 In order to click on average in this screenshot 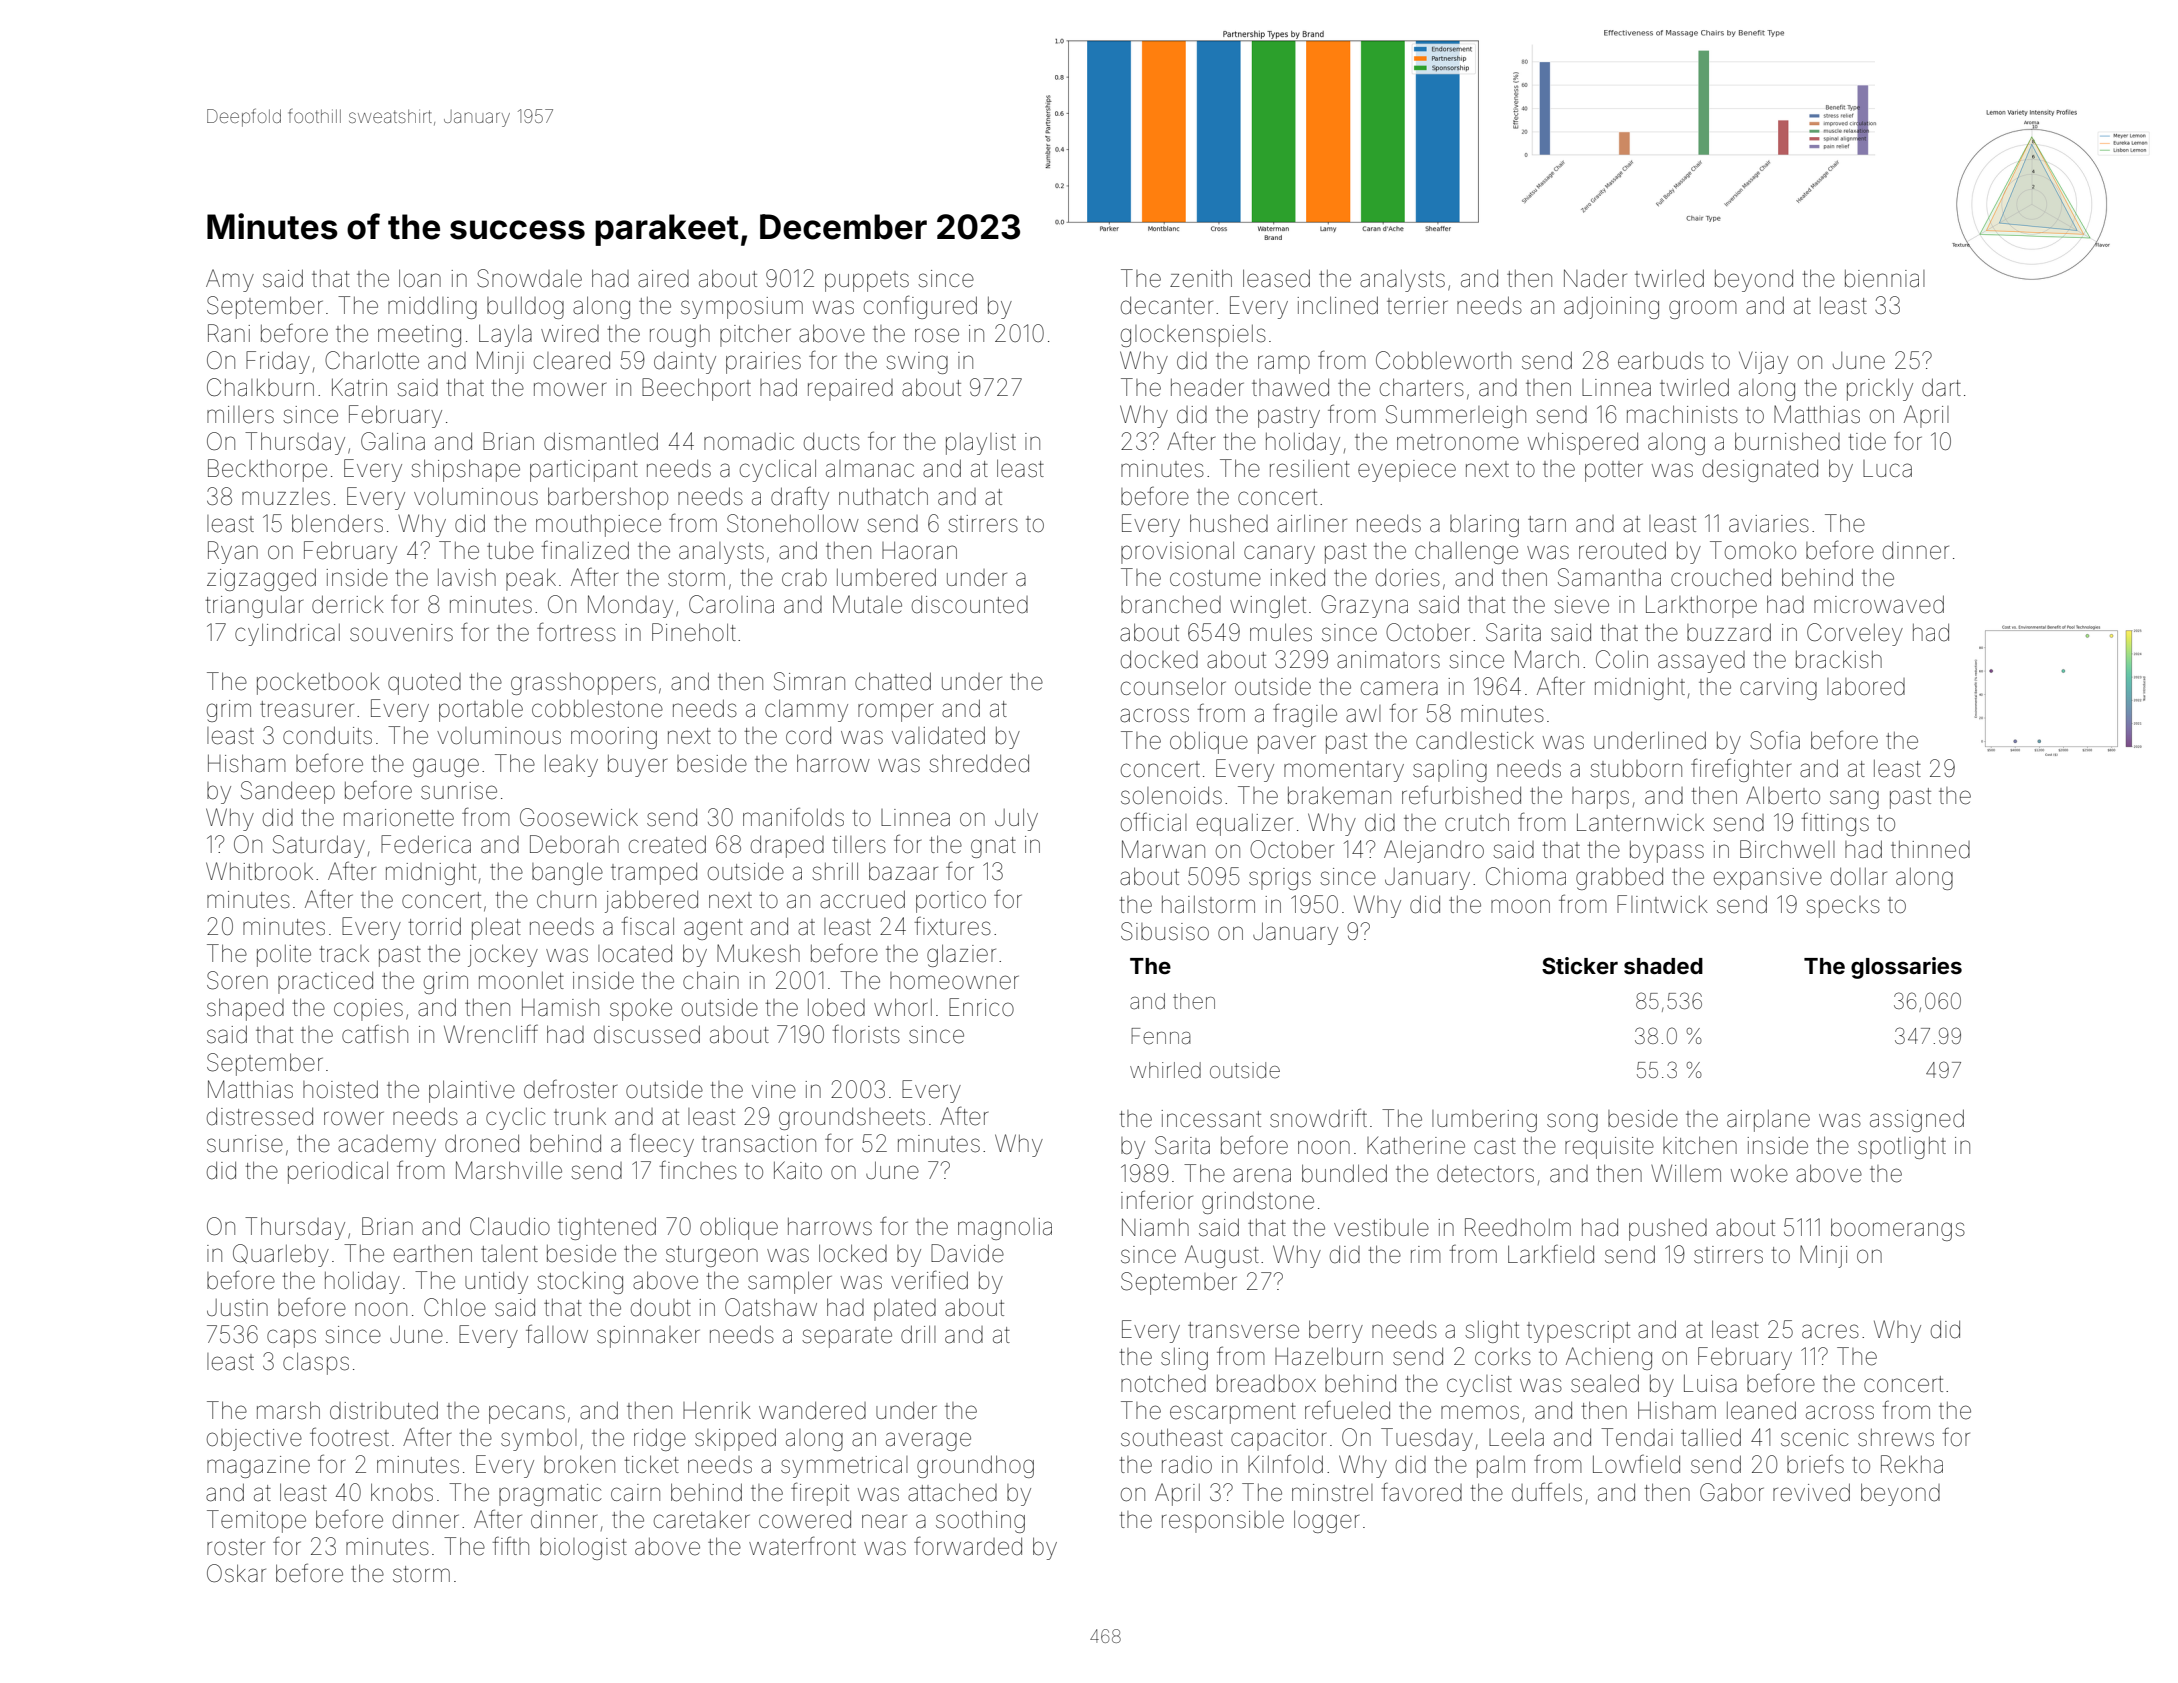, I will do `click(928, 1441)`.
